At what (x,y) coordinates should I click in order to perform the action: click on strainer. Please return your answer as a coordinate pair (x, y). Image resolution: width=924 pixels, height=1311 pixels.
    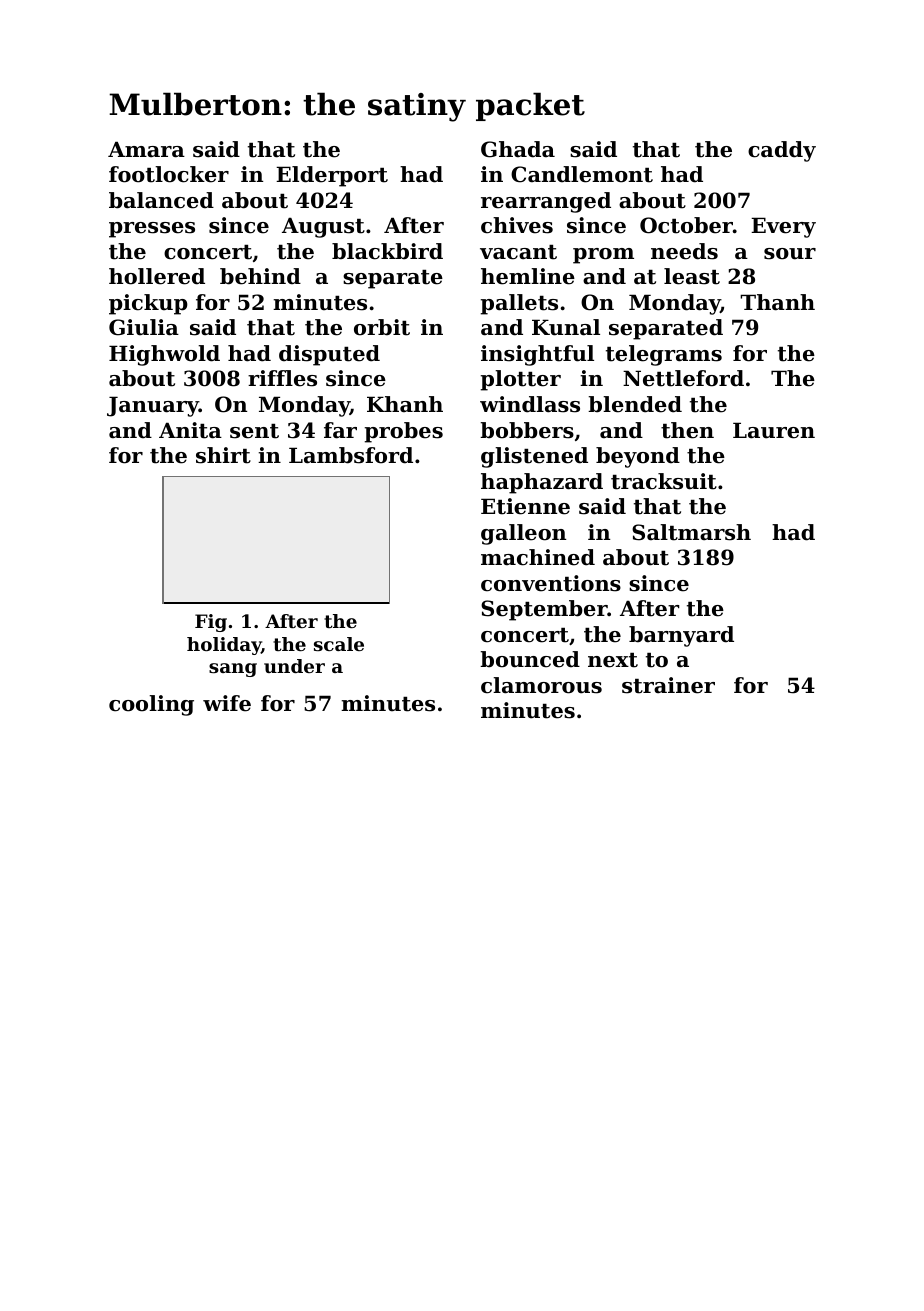
    Looking at the image, I should click on (668, 685).
